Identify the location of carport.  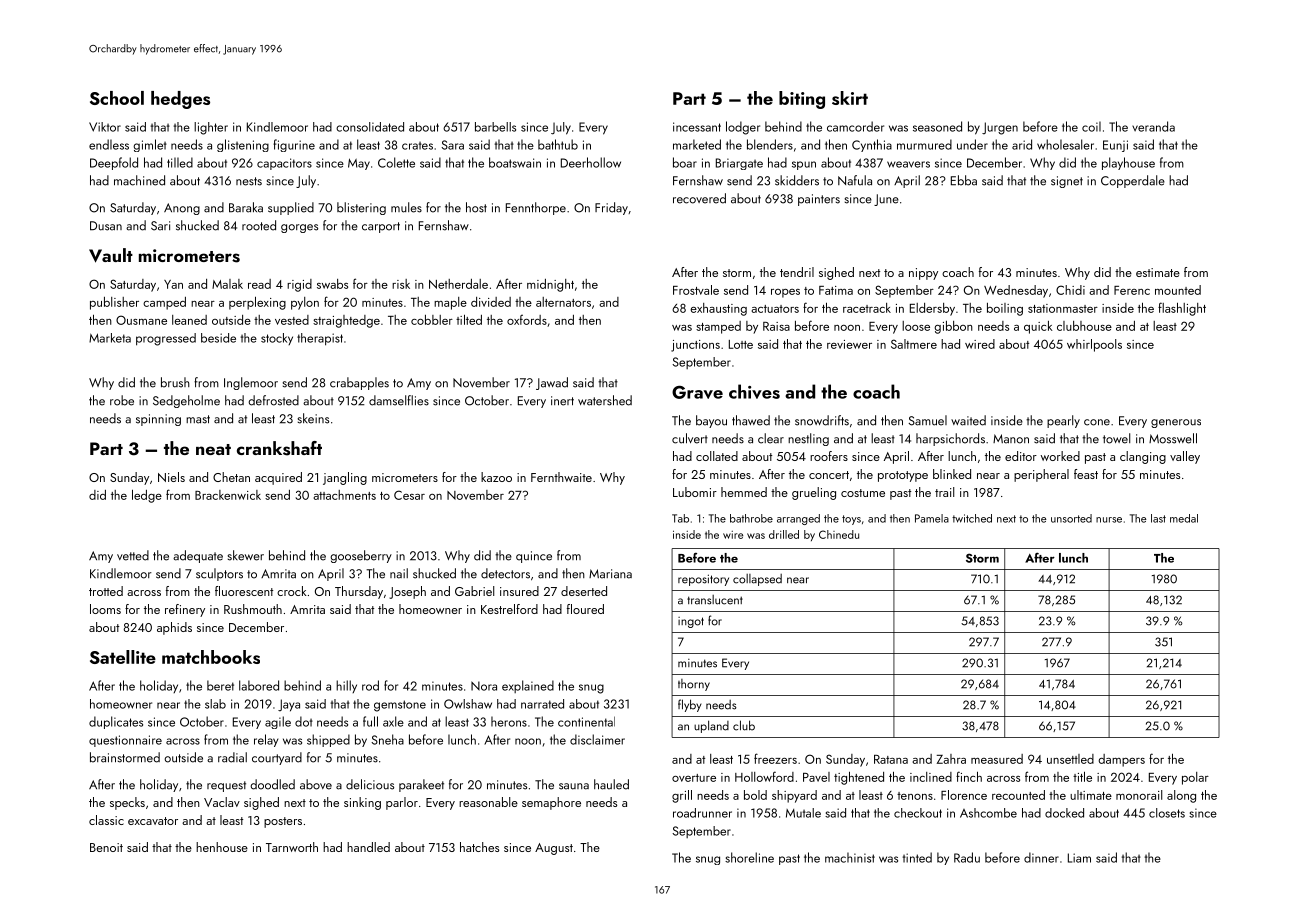
(381, 227).
